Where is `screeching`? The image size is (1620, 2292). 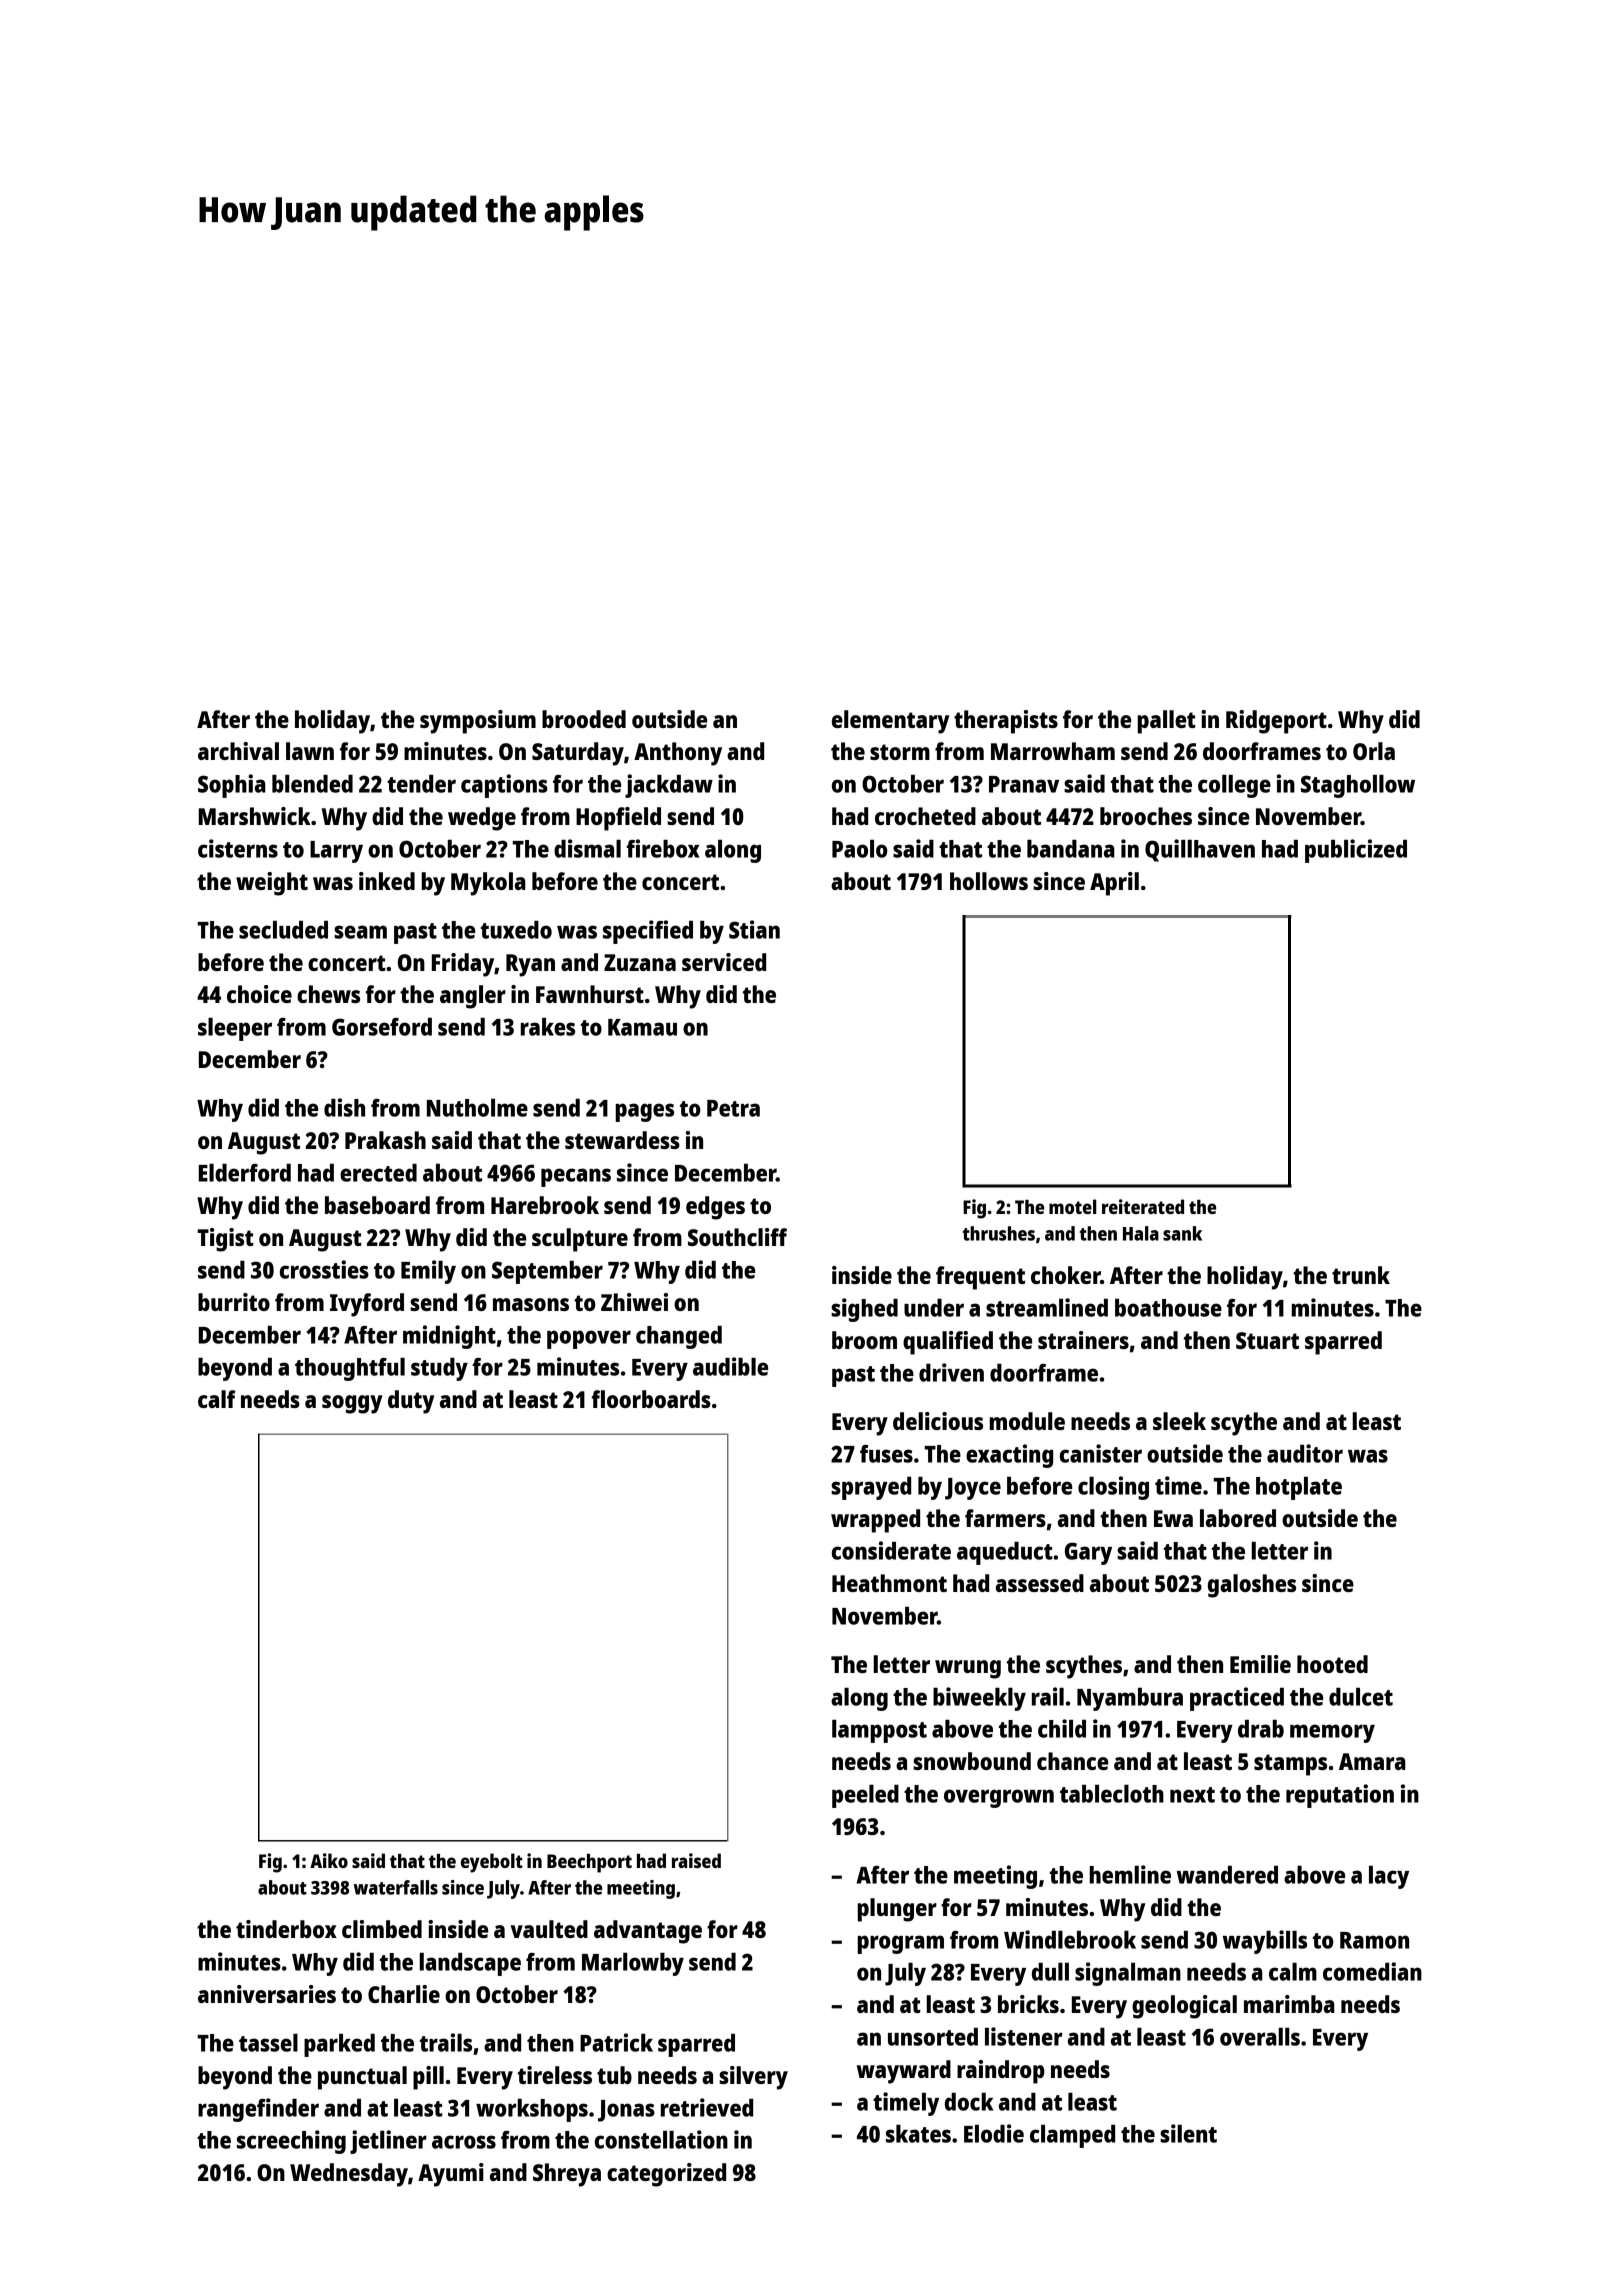
screeching is located at coordinates (291, 2142).
